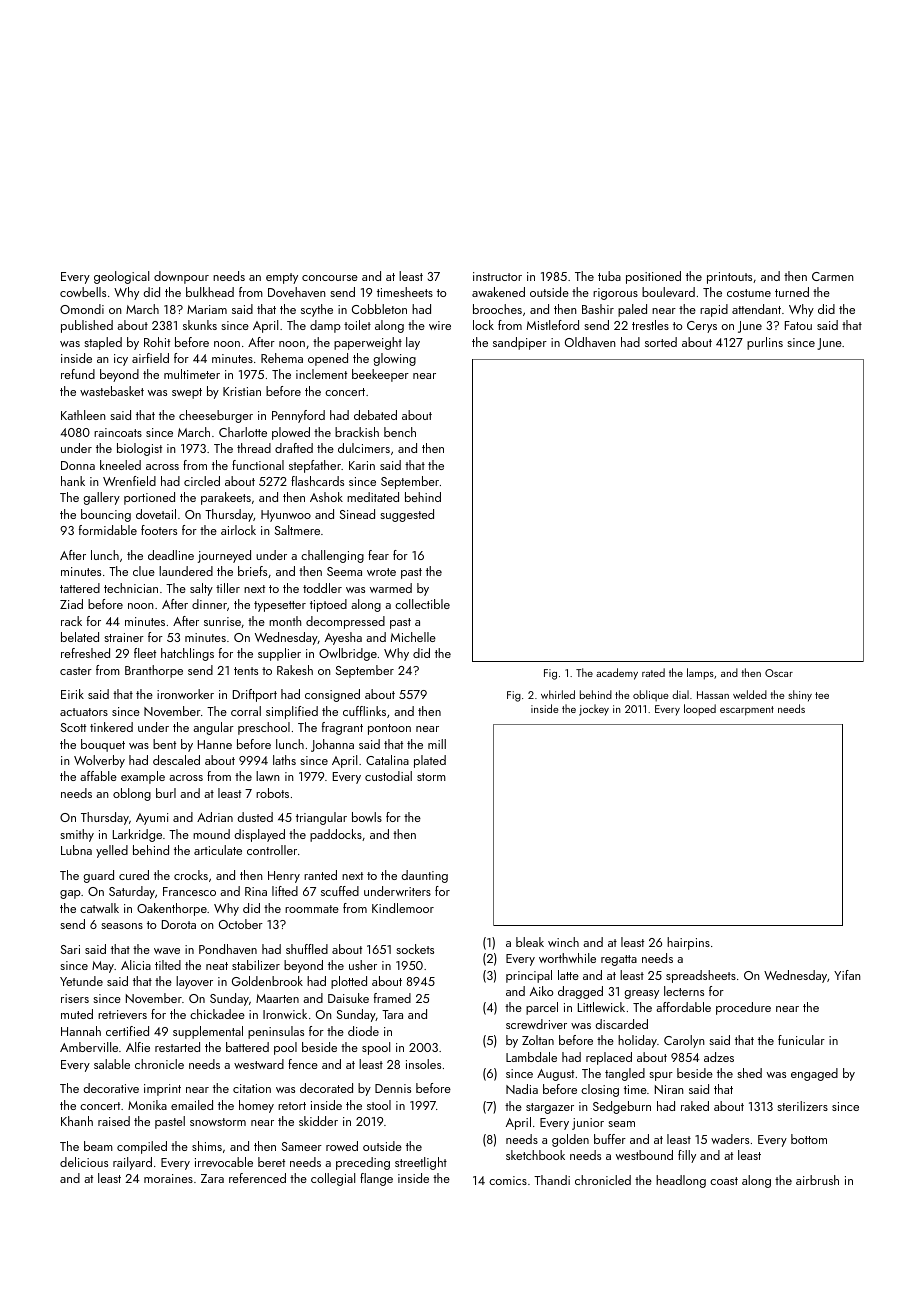 The height and width of the screenshot is (1308, 924). Describe the element at coordinates (379, 309) in the screenshot. I see `Cobbleton` at that location.
